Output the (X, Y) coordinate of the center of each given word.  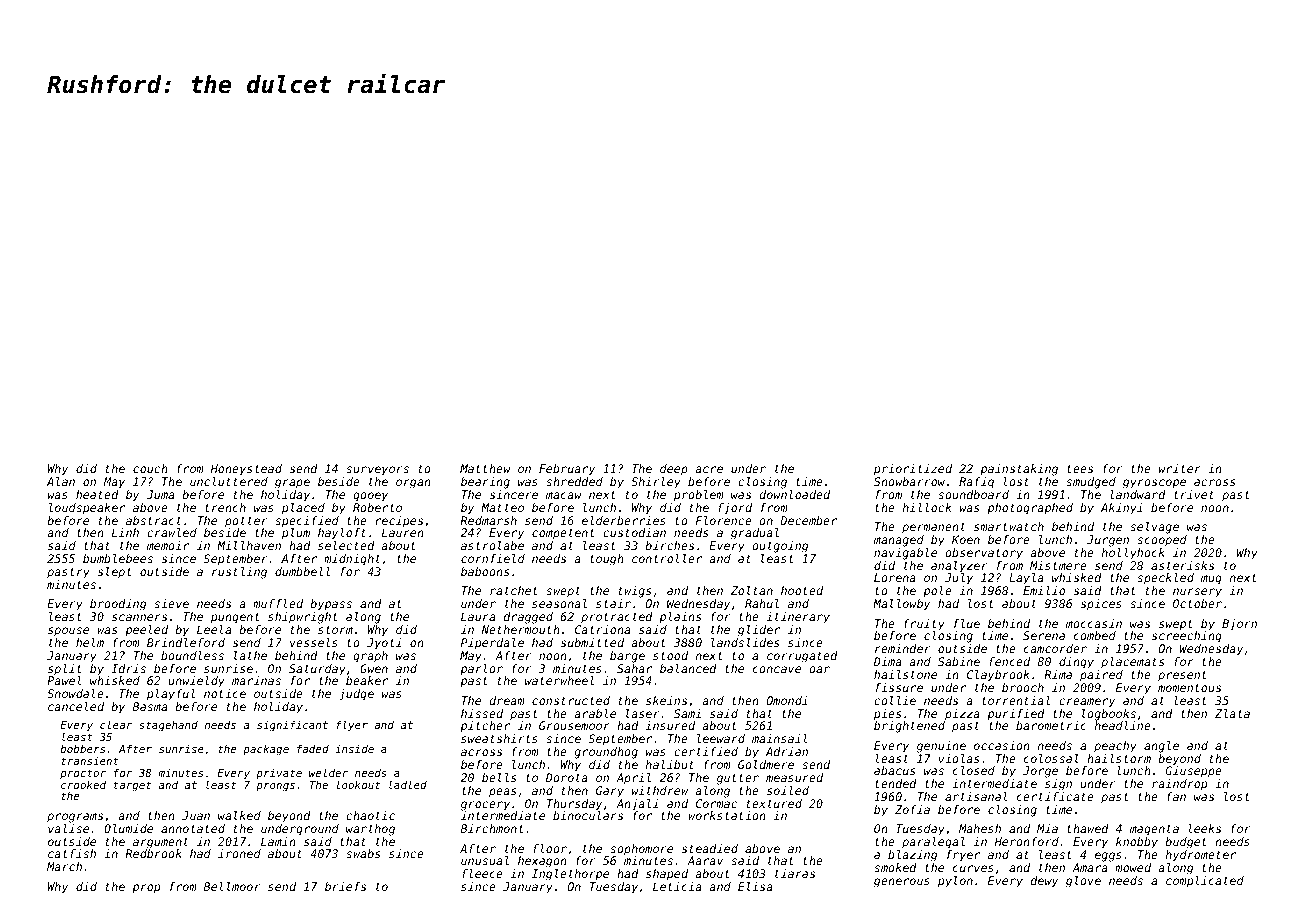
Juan (196, 815)
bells (499, 777)
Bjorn (1239, 625)
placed (303, 509)
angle (1161, 747)
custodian (634, 532)
